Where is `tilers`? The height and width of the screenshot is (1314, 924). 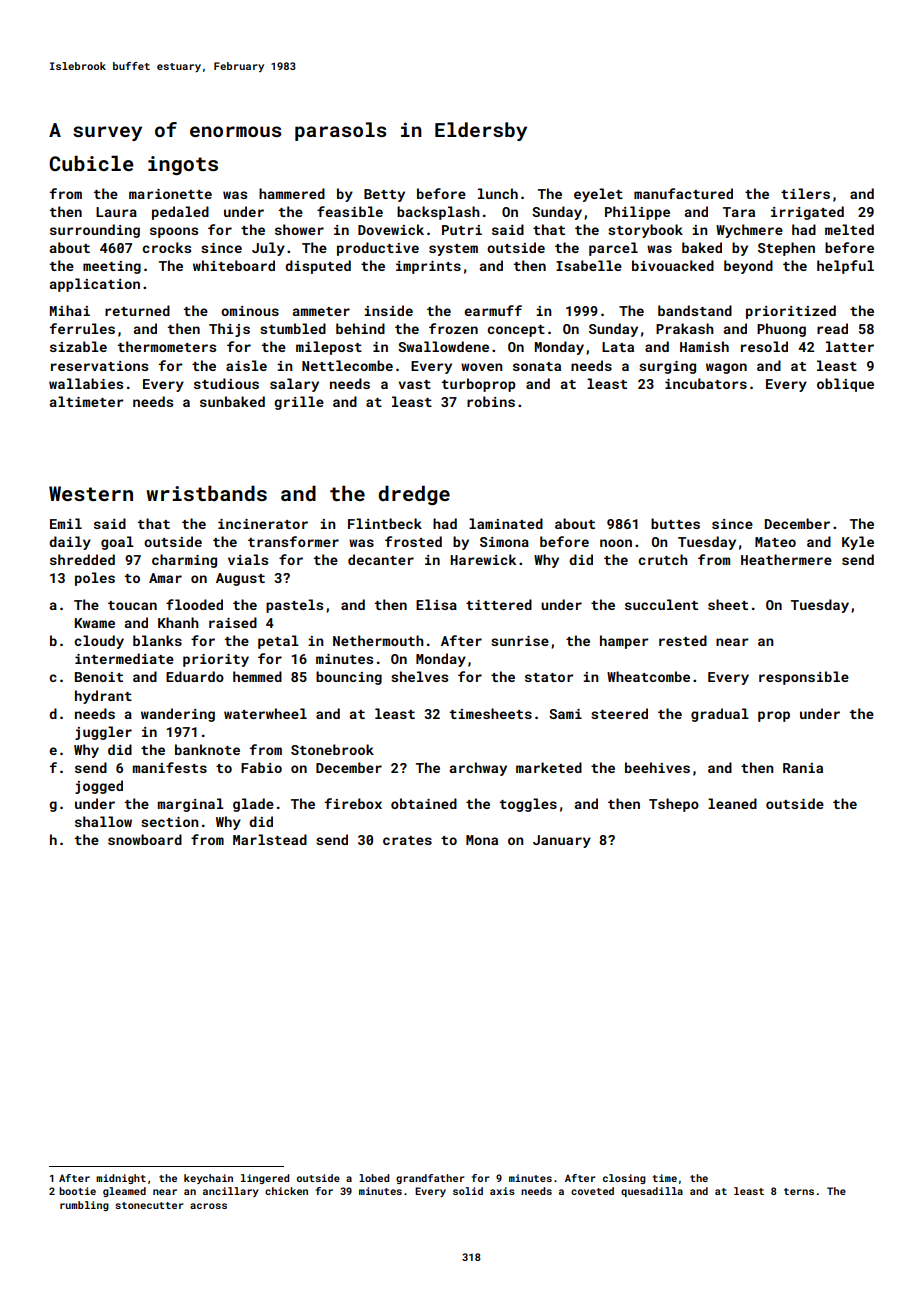 tilers is located at coordinates (805, 193).
